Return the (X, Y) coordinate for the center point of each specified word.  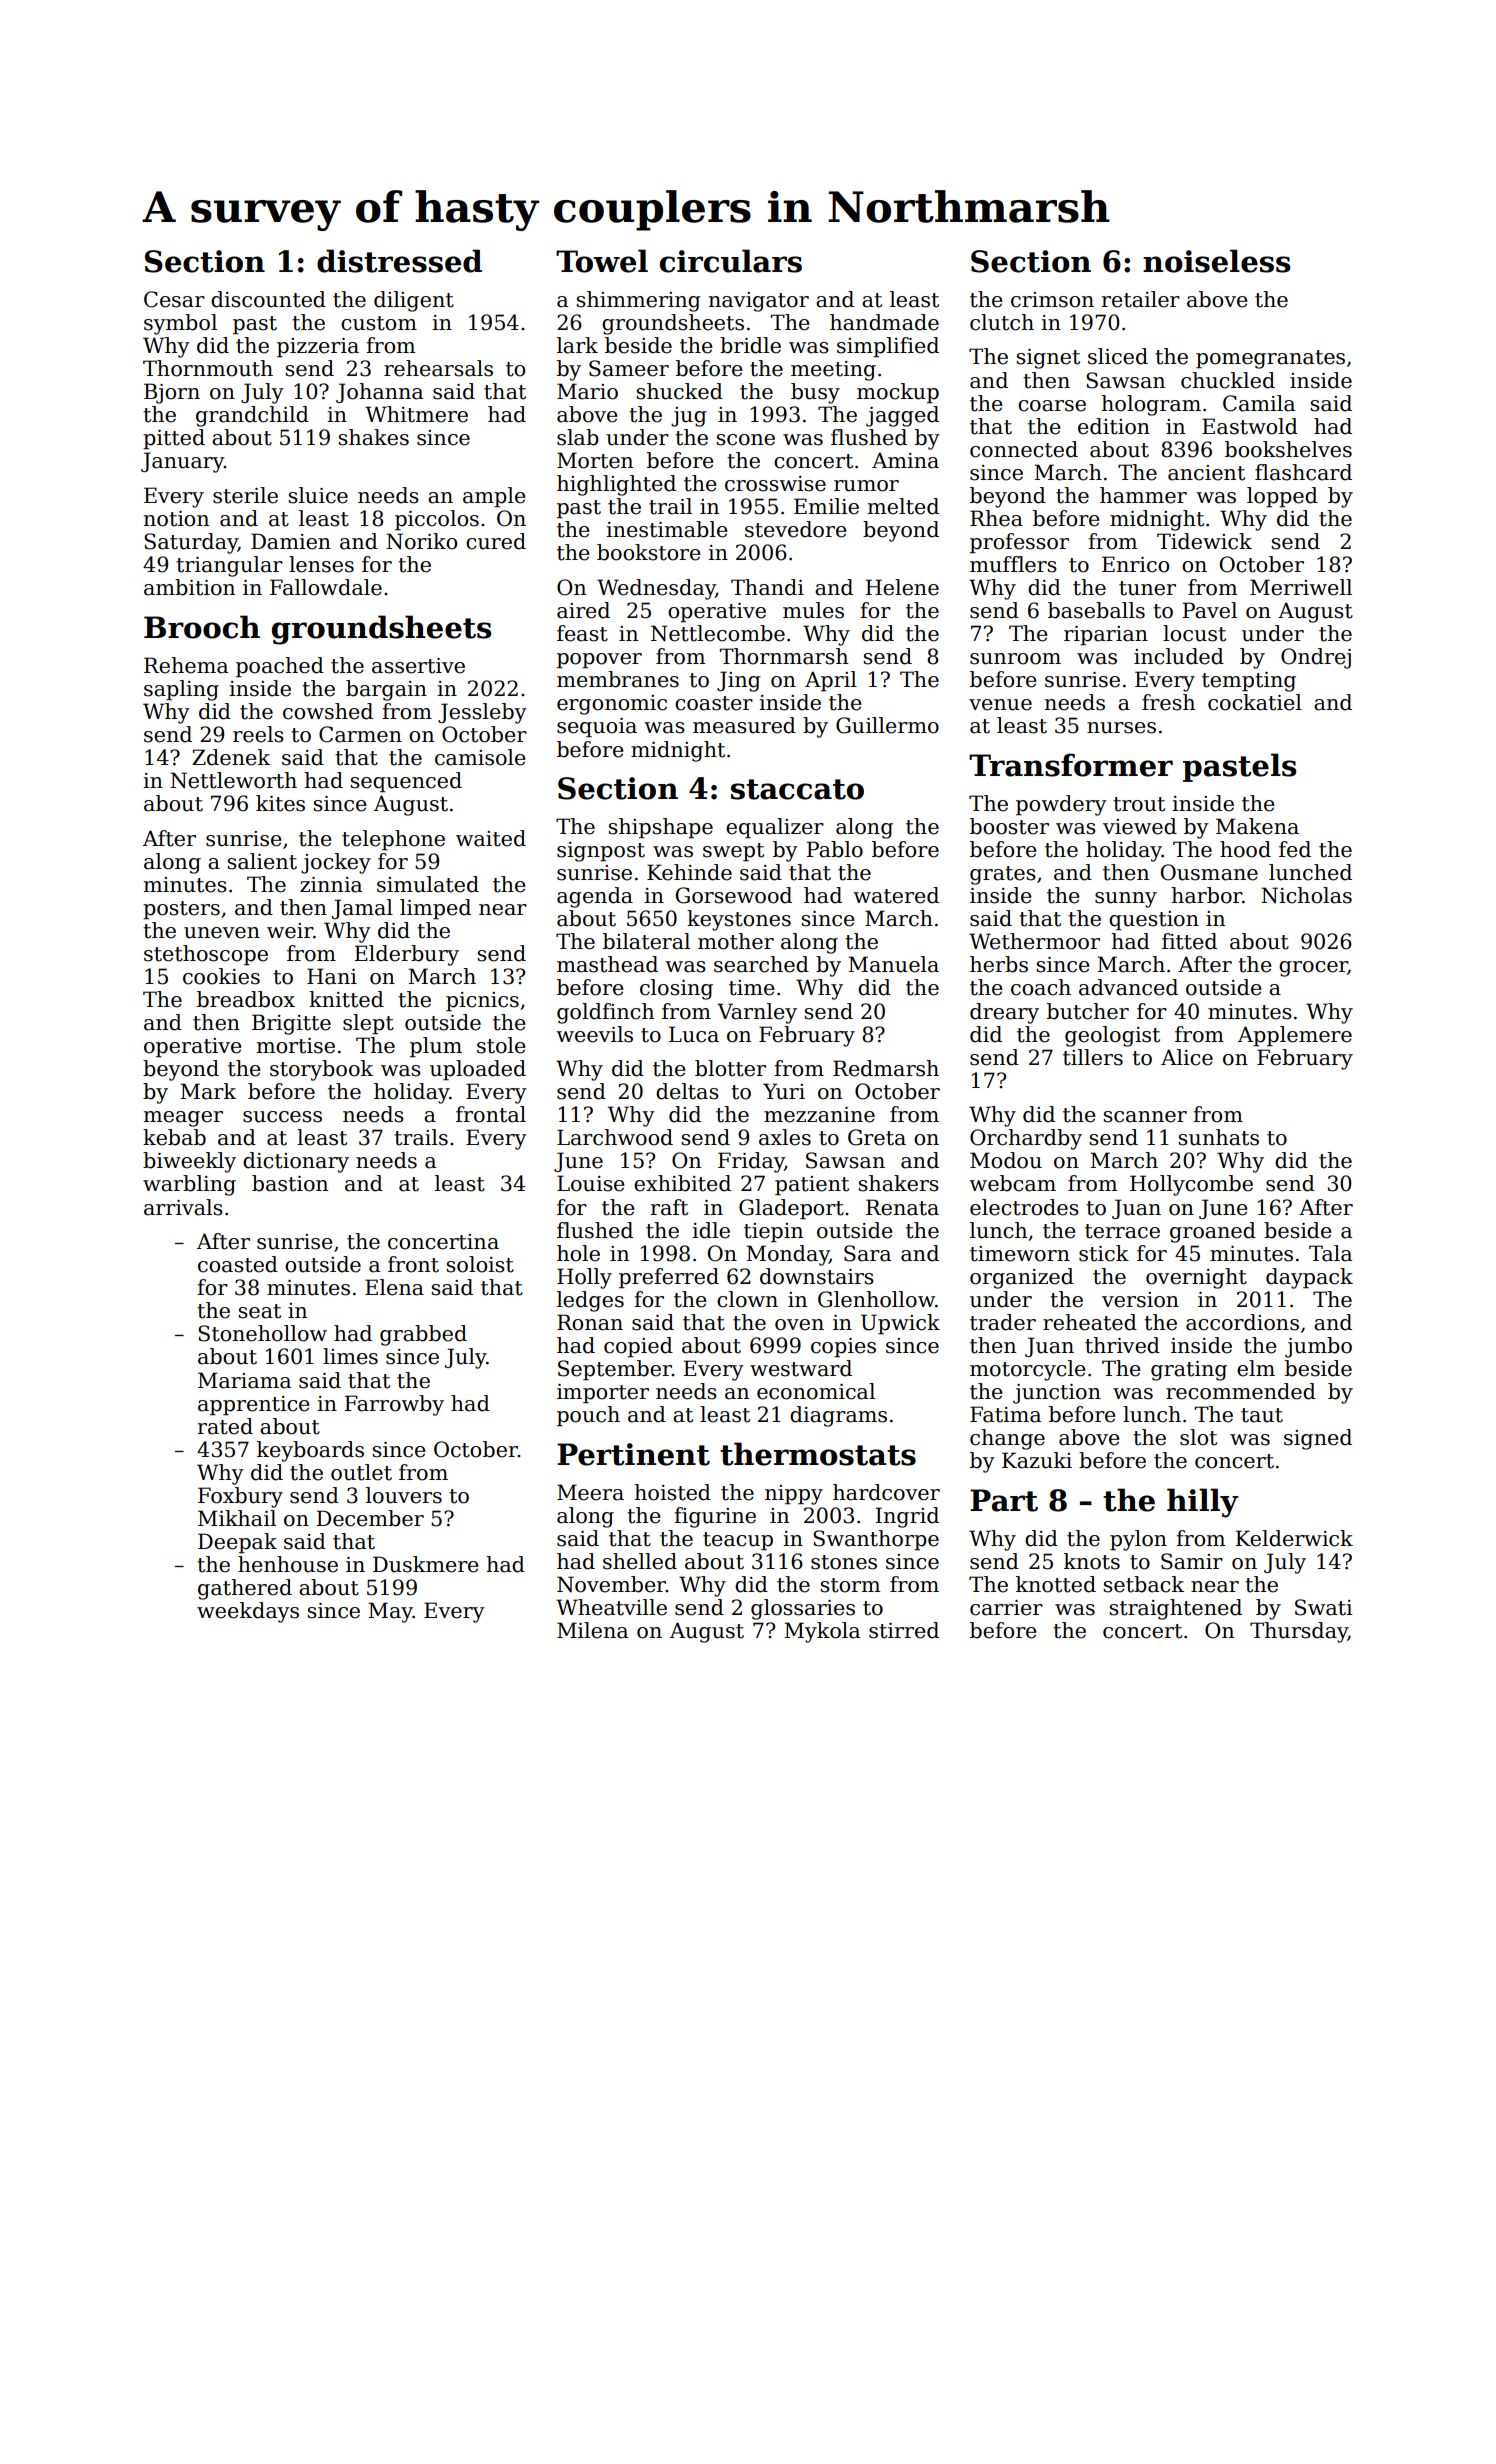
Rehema (186, 665)
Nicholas (1306, 895)
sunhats (1218, 1137)
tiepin (773, 1233)
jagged (902, 416)
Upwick (900, 1324)
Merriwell (1301, 587)
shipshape (660, 828)
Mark (208, 1091)
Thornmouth (208, 368)
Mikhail (237, 1518)
